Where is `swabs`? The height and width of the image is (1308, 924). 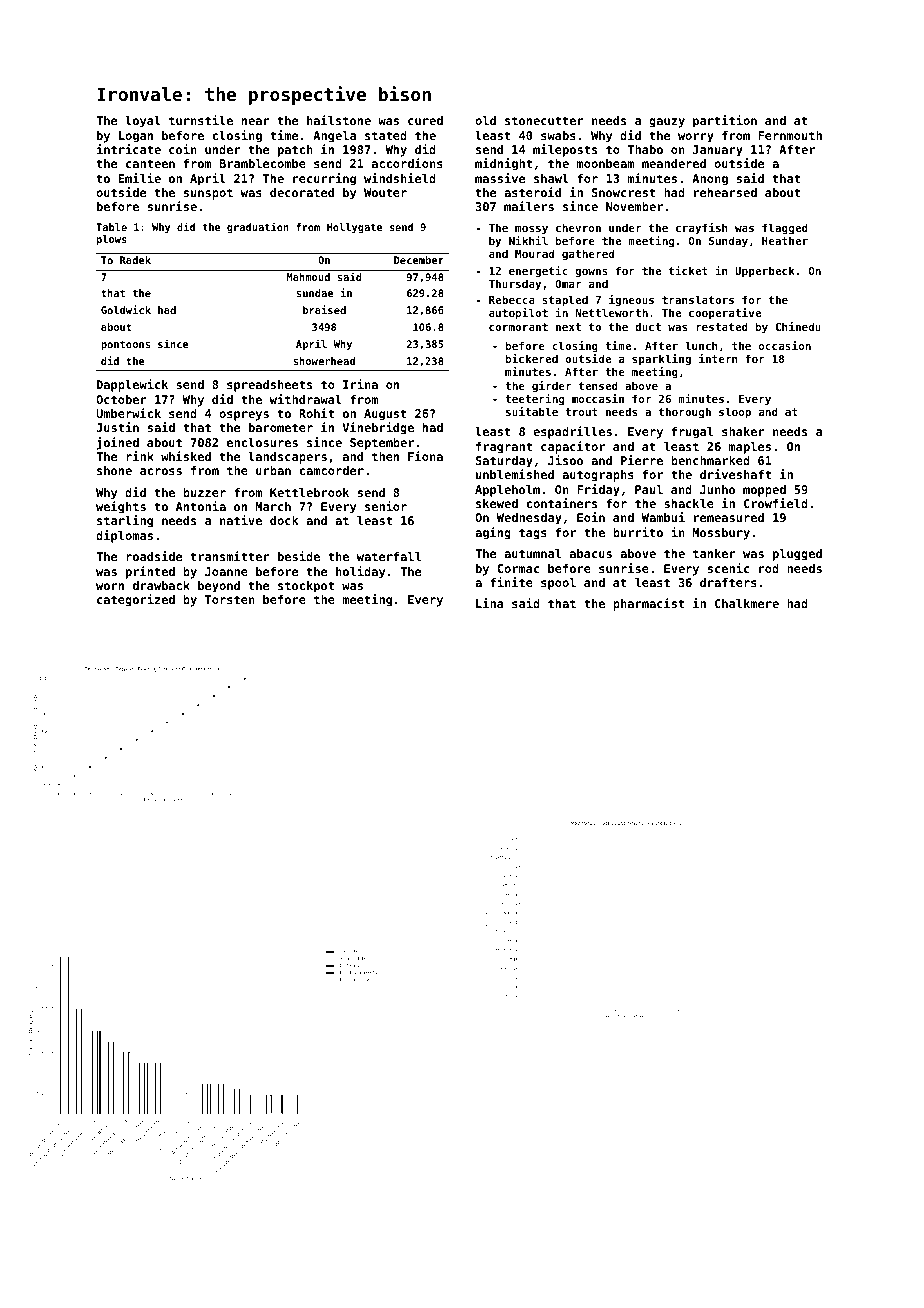
swabs is located at coordinates (558, 135).
